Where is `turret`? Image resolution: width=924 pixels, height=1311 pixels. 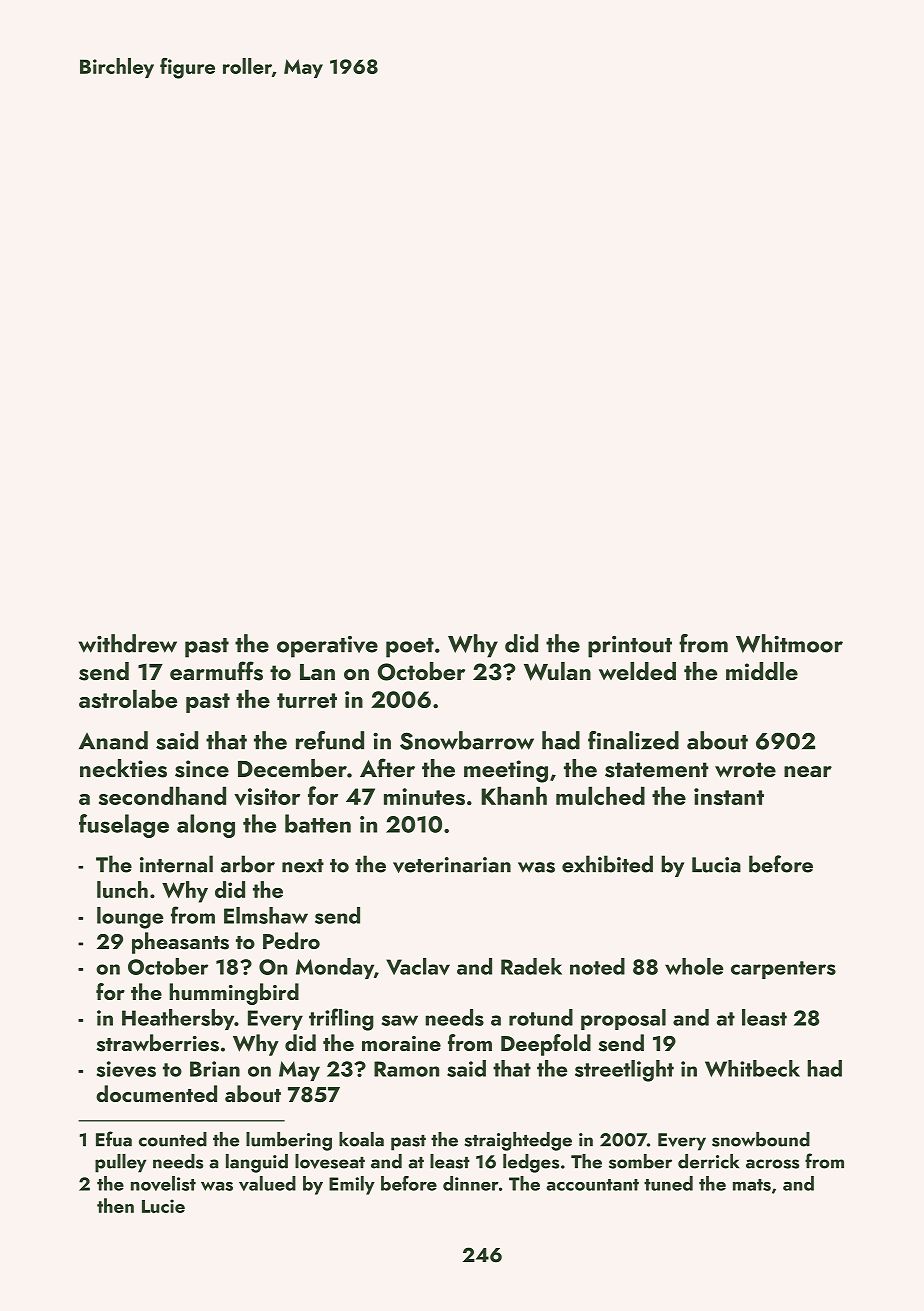 turret is located at coordinates (307, 700).
